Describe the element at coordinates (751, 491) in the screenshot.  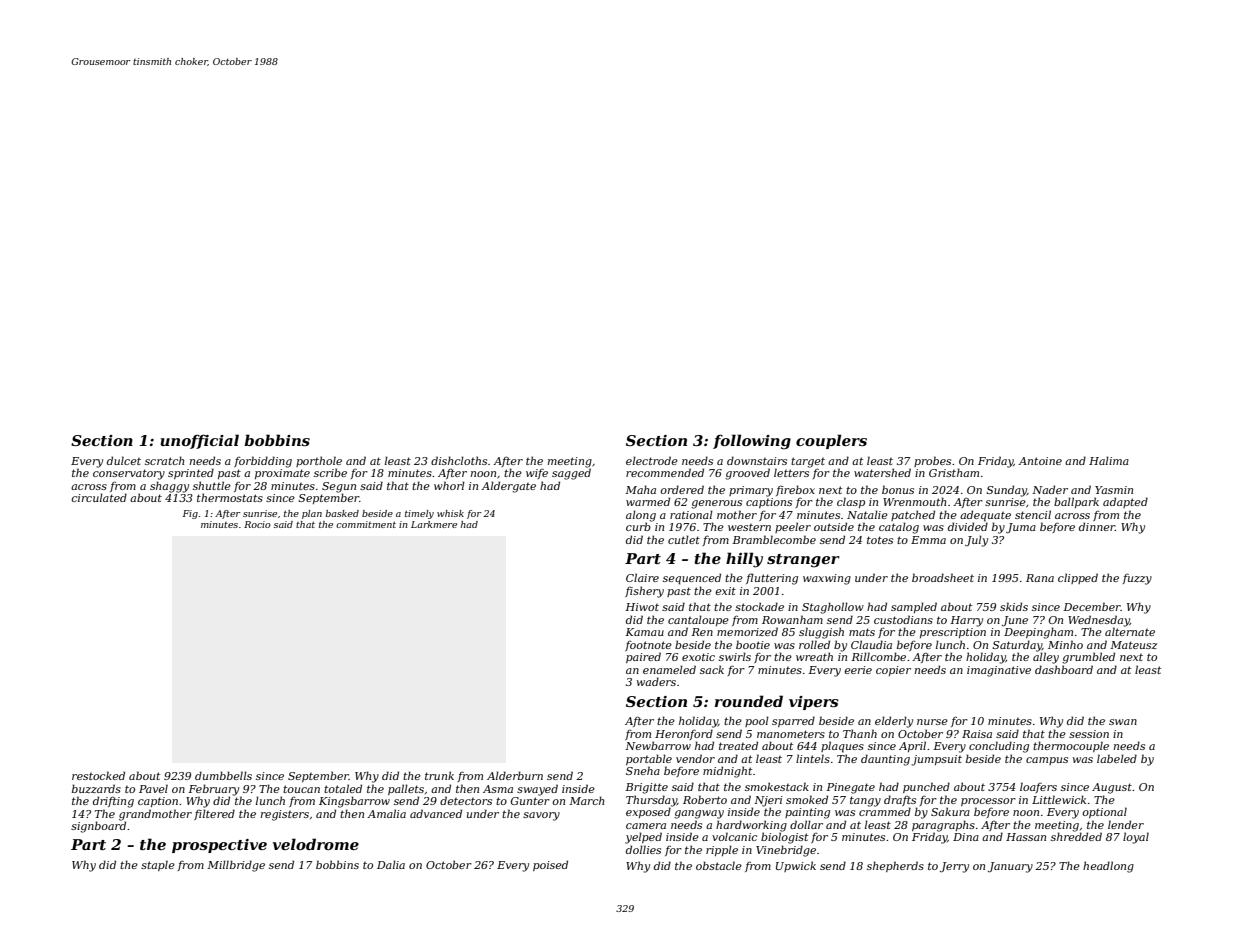
I see `primary` at that location.
